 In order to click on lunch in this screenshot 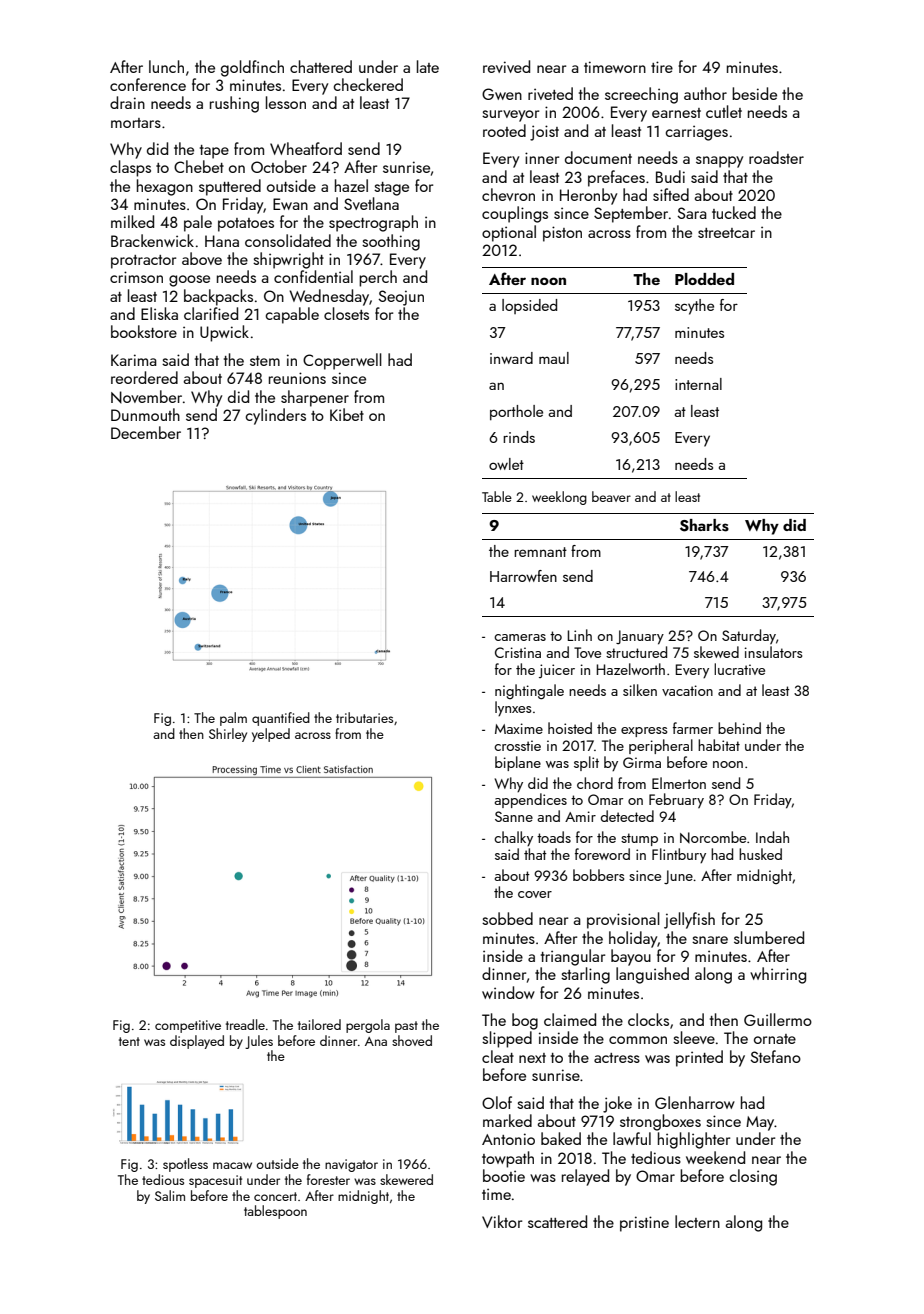, I will do `click(166, 66)`.
